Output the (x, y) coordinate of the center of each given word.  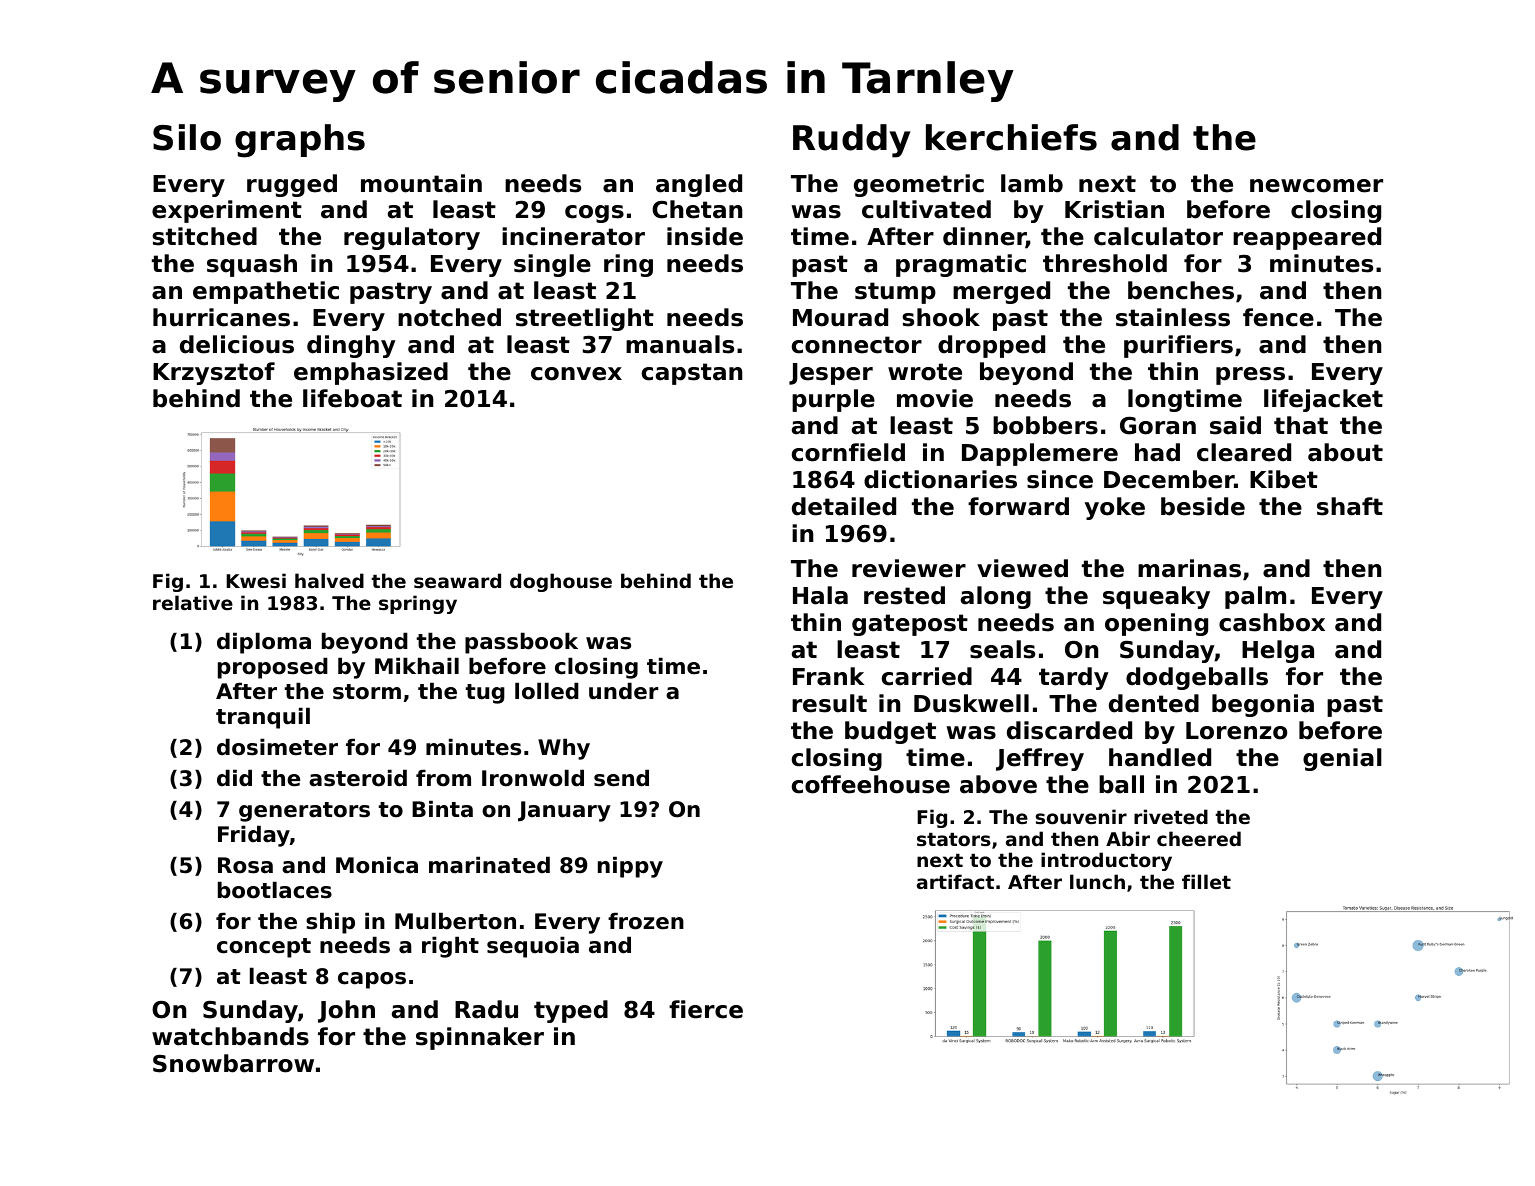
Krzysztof (214, 373)
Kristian (1114, 209)
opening (1156, 624)
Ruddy (851, 141)
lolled (547, 691)
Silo (187, 137)
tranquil (263, 718)
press (1250, 376)
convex (576, 374)
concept (264, 948)
